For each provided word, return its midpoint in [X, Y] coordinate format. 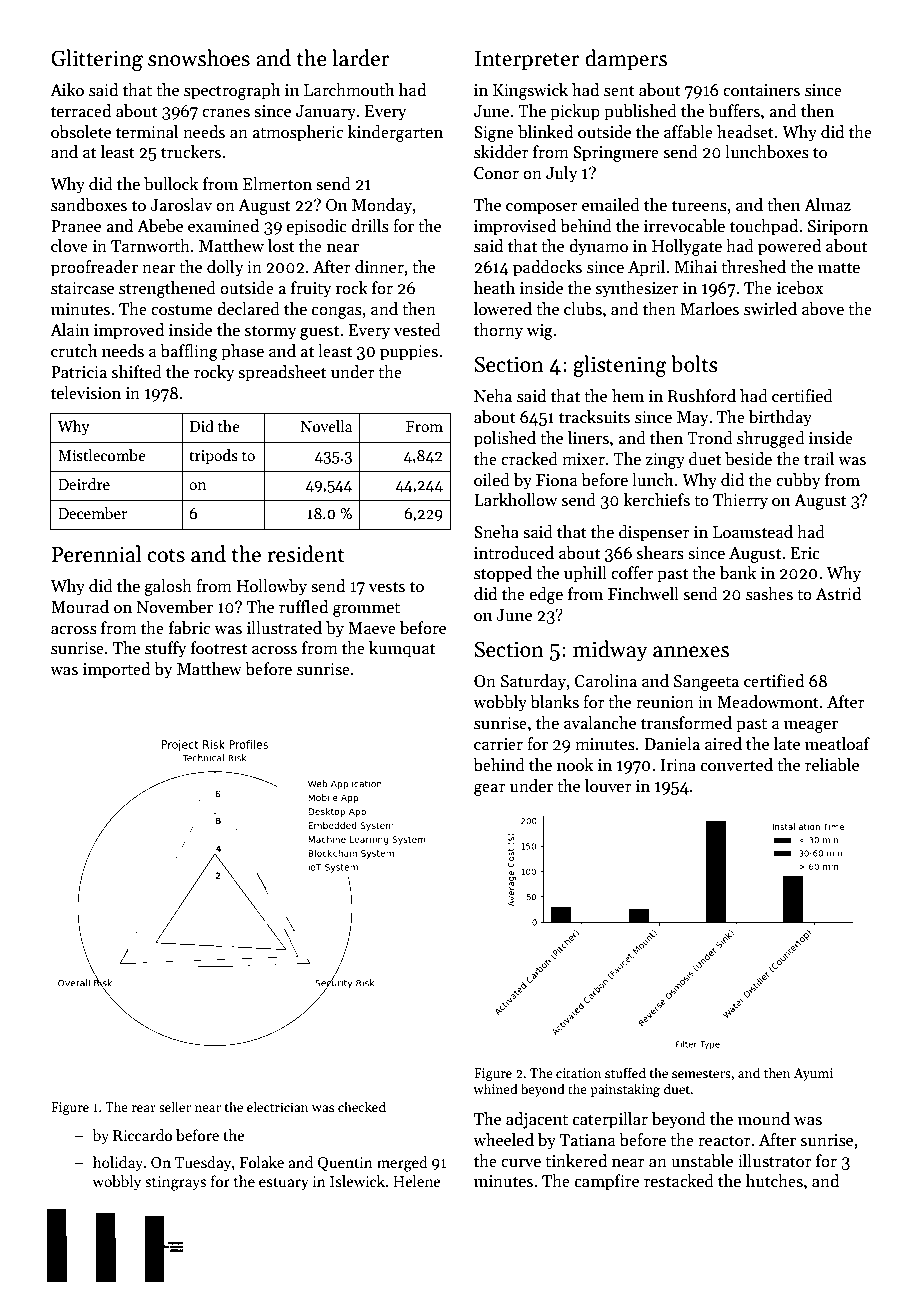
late [787, 744]
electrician [278, 1106]
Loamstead [753, 532]
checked [362, 1106]
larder [361, 58]
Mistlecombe [102, 455]
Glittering [97, 60]
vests [387, 587]
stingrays [175, 1183]
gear [490, 790]
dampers [626, 60]
